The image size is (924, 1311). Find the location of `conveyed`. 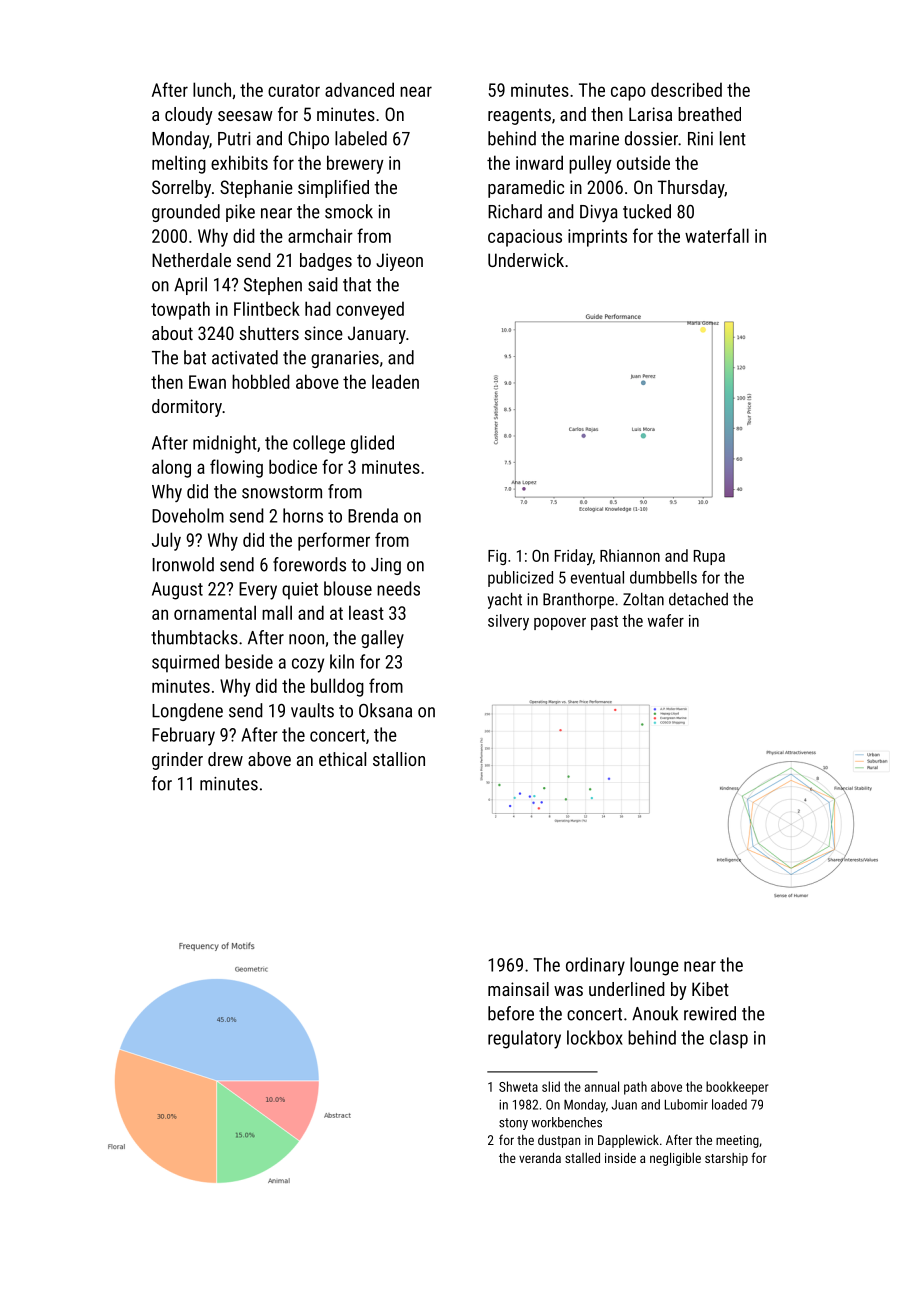

conveyed is located at coordinates (370, 310).
